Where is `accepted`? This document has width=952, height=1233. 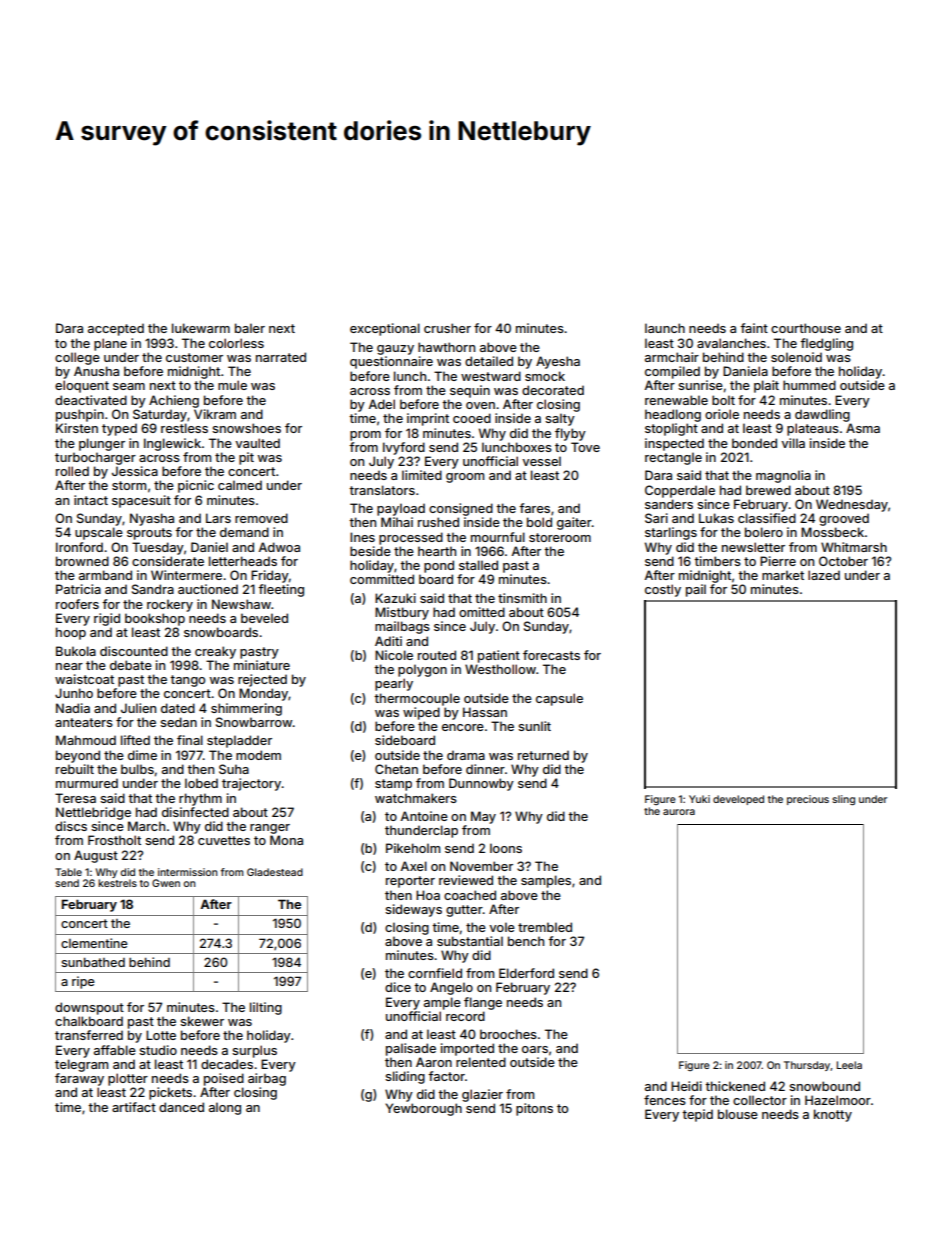 accepted is located at coordinates (116, 329).
